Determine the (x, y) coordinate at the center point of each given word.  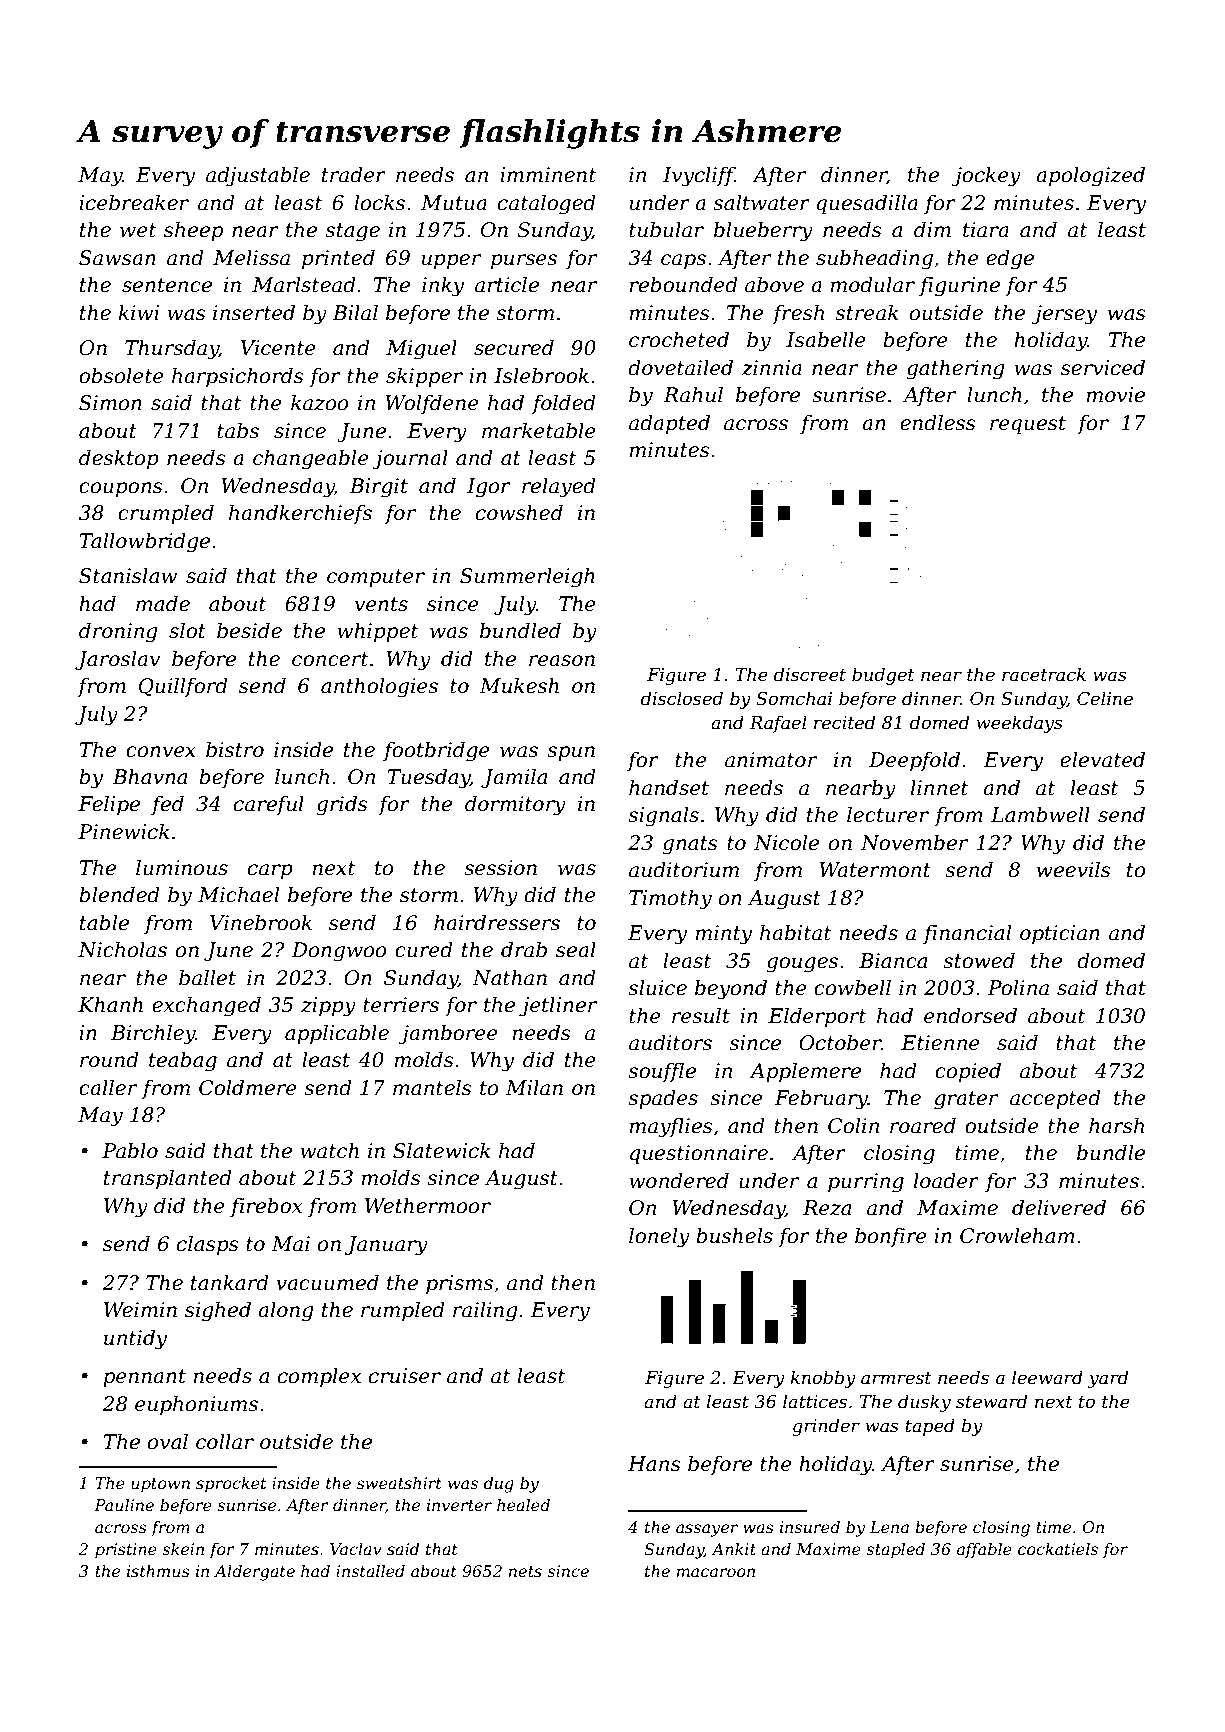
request (1028, 425)
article (507, 284)
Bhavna (149, 776)
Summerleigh (527, 577)
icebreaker (134, 202)
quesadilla (867, 204)
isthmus (158, 1571)
